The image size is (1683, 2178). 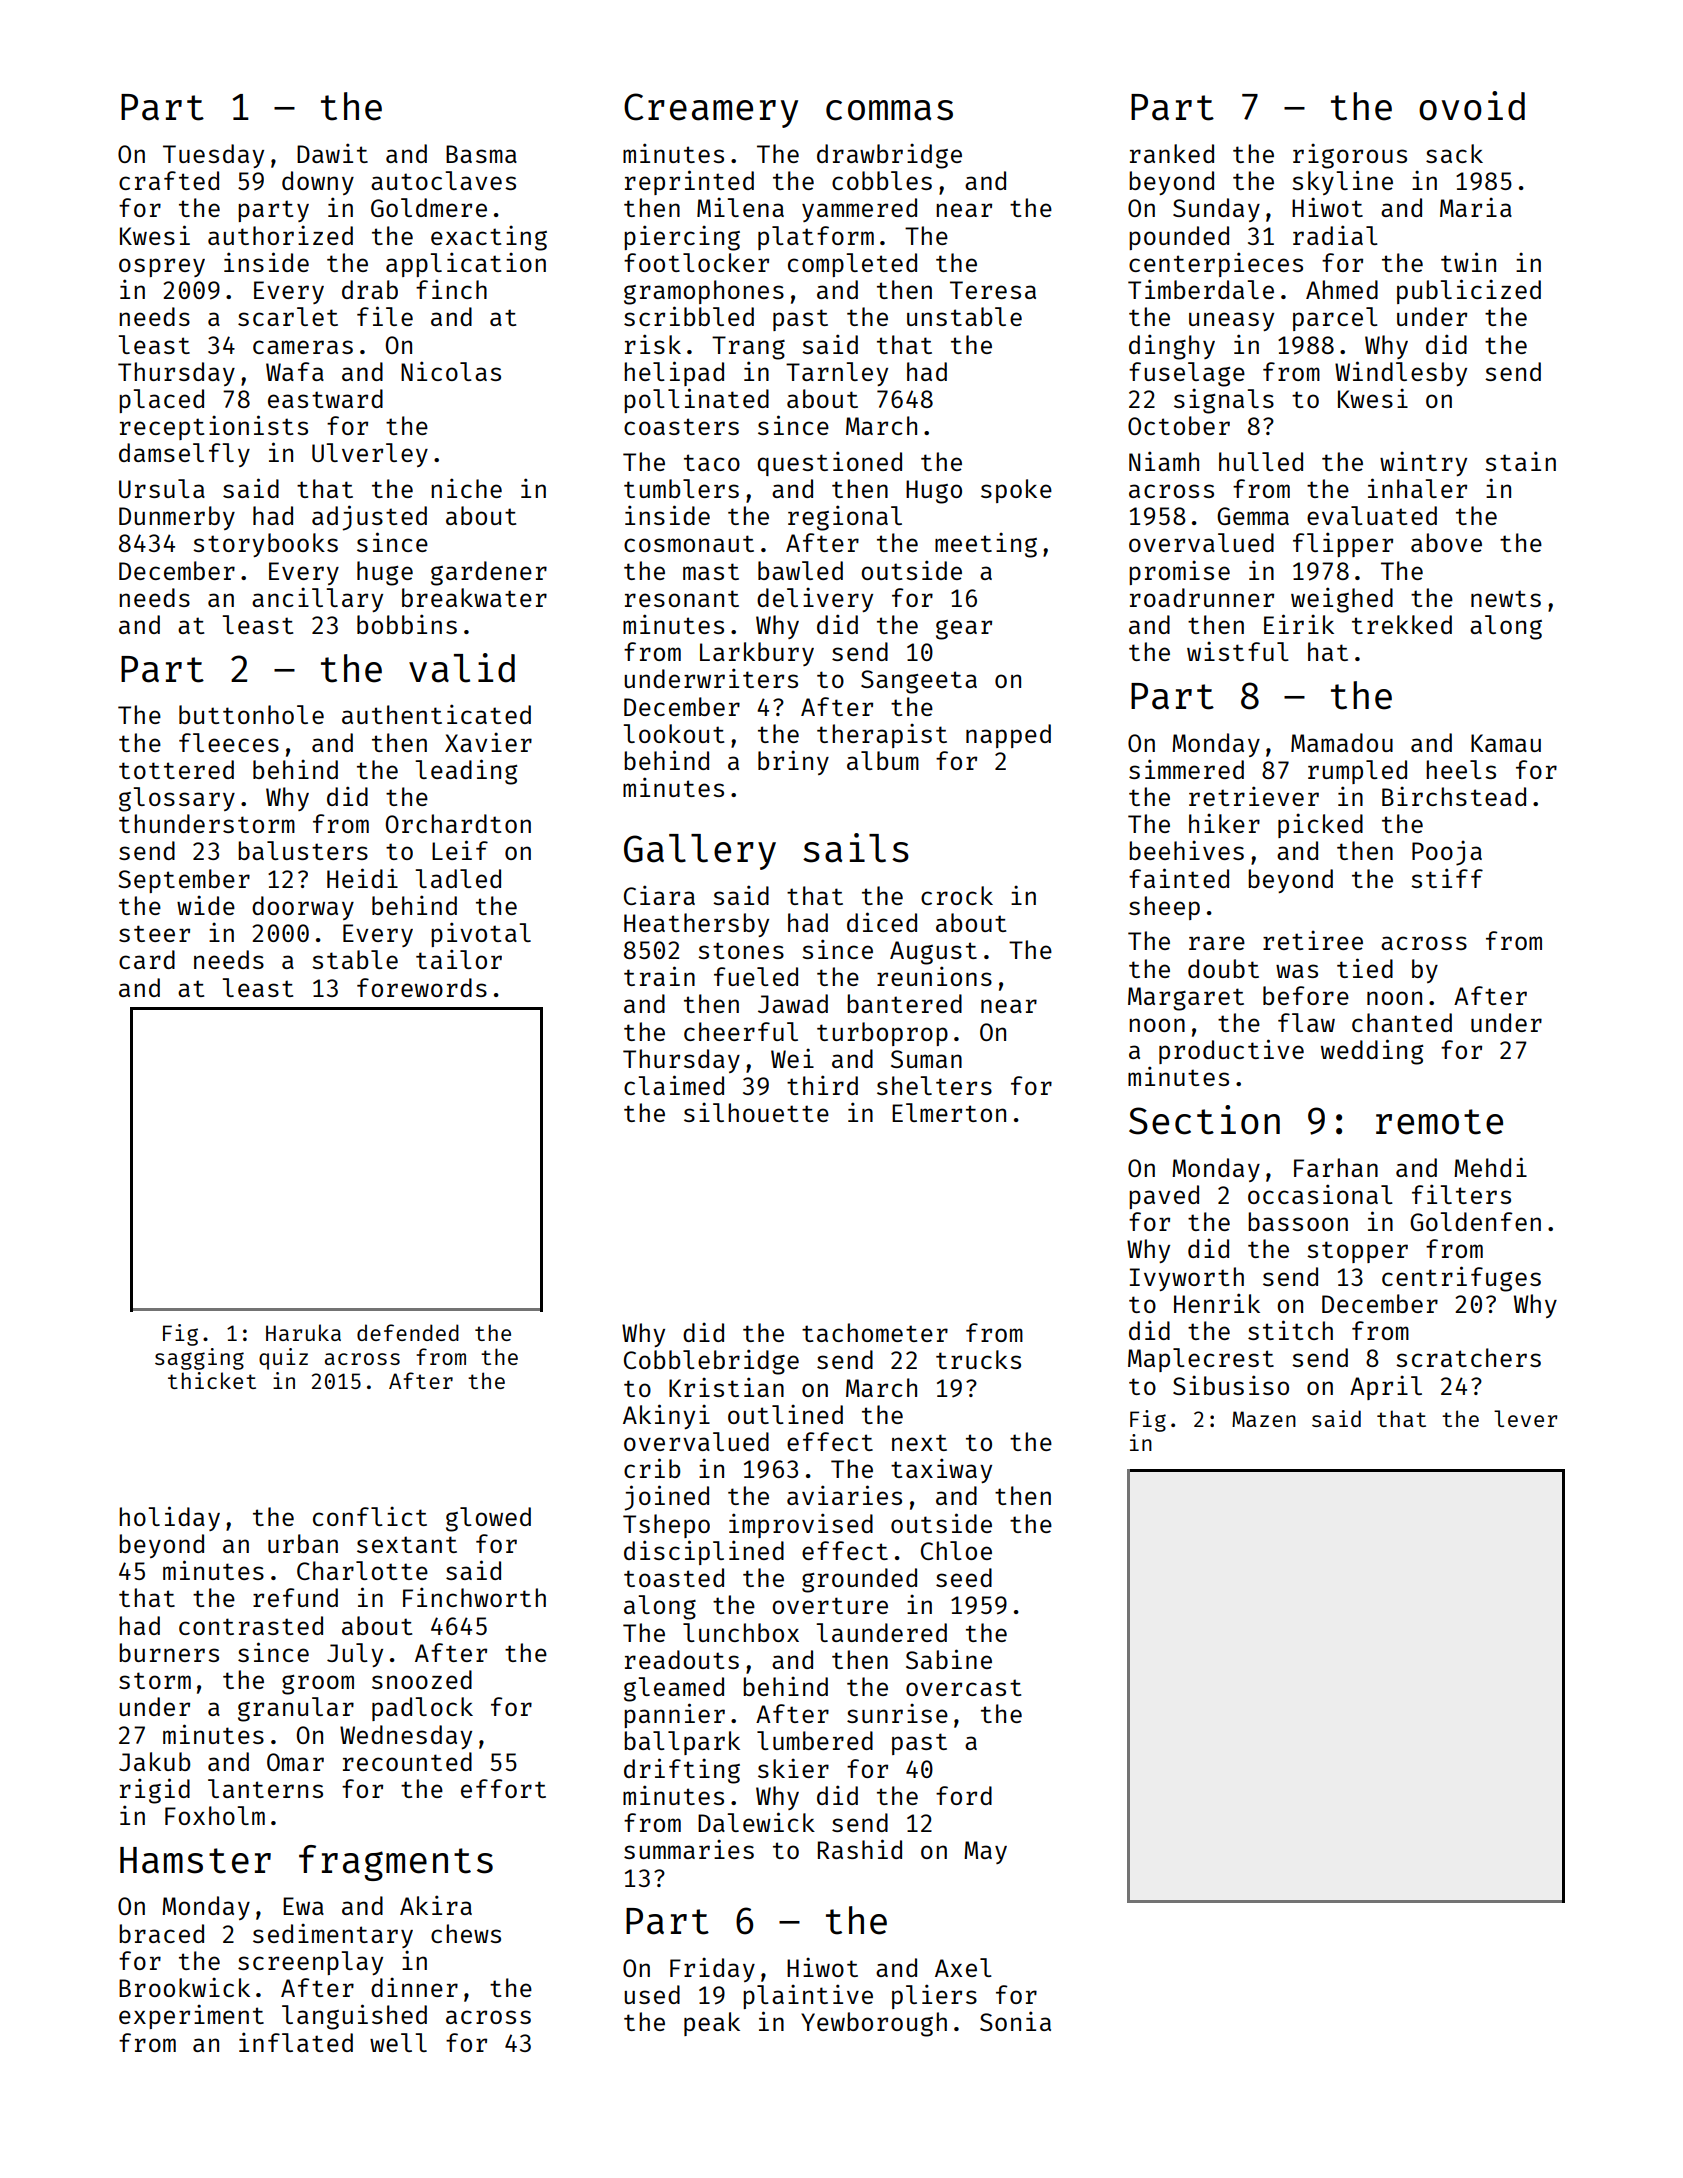 What do you see at coordinates (265, 545) in the screenshot?
I see `storybooks` at bounding box center [265, 545].
